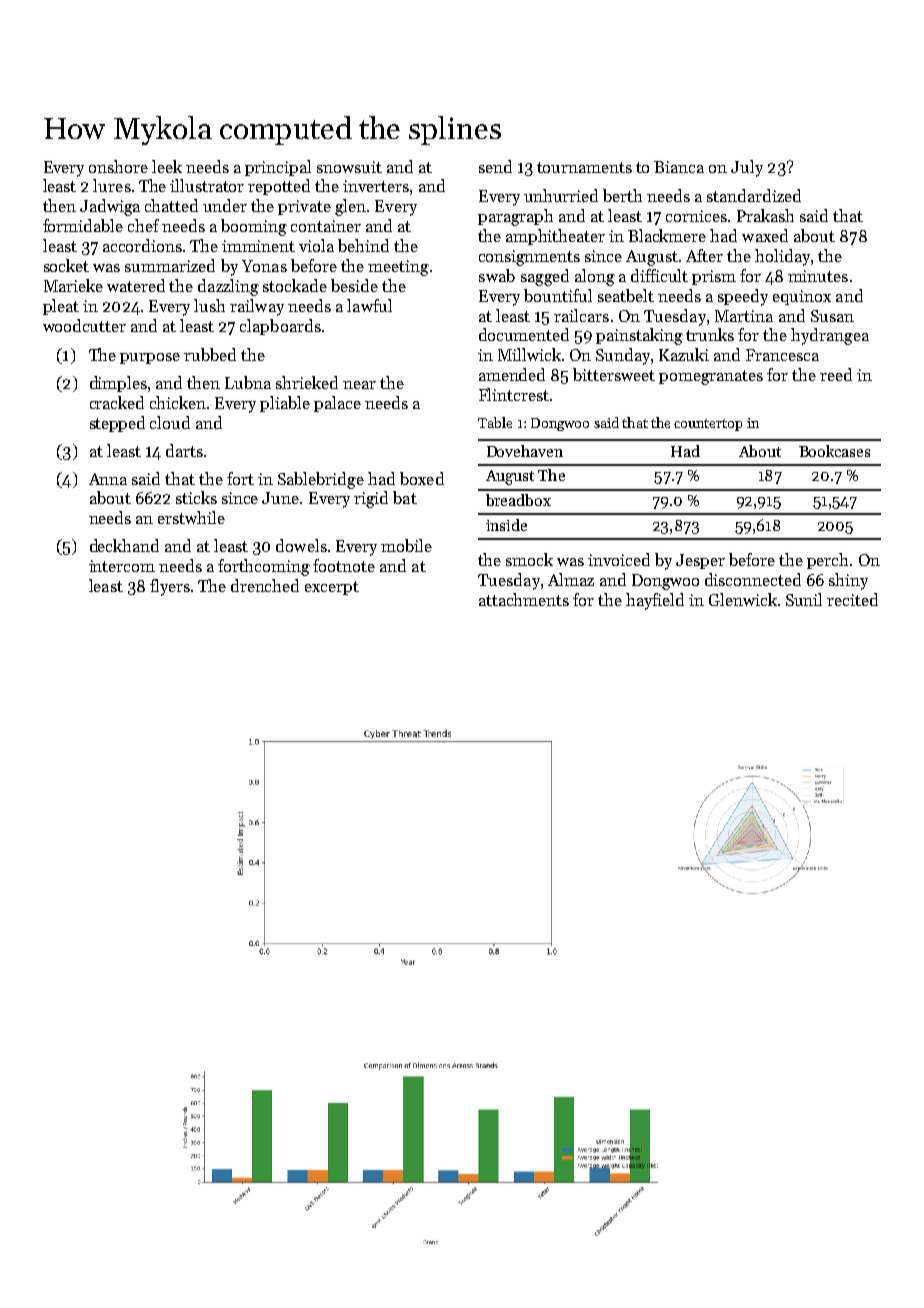 The image size is (924, 1308). Describe the element at coordinates (708, 425) in the screenshot. I see `countertop` at that location.
